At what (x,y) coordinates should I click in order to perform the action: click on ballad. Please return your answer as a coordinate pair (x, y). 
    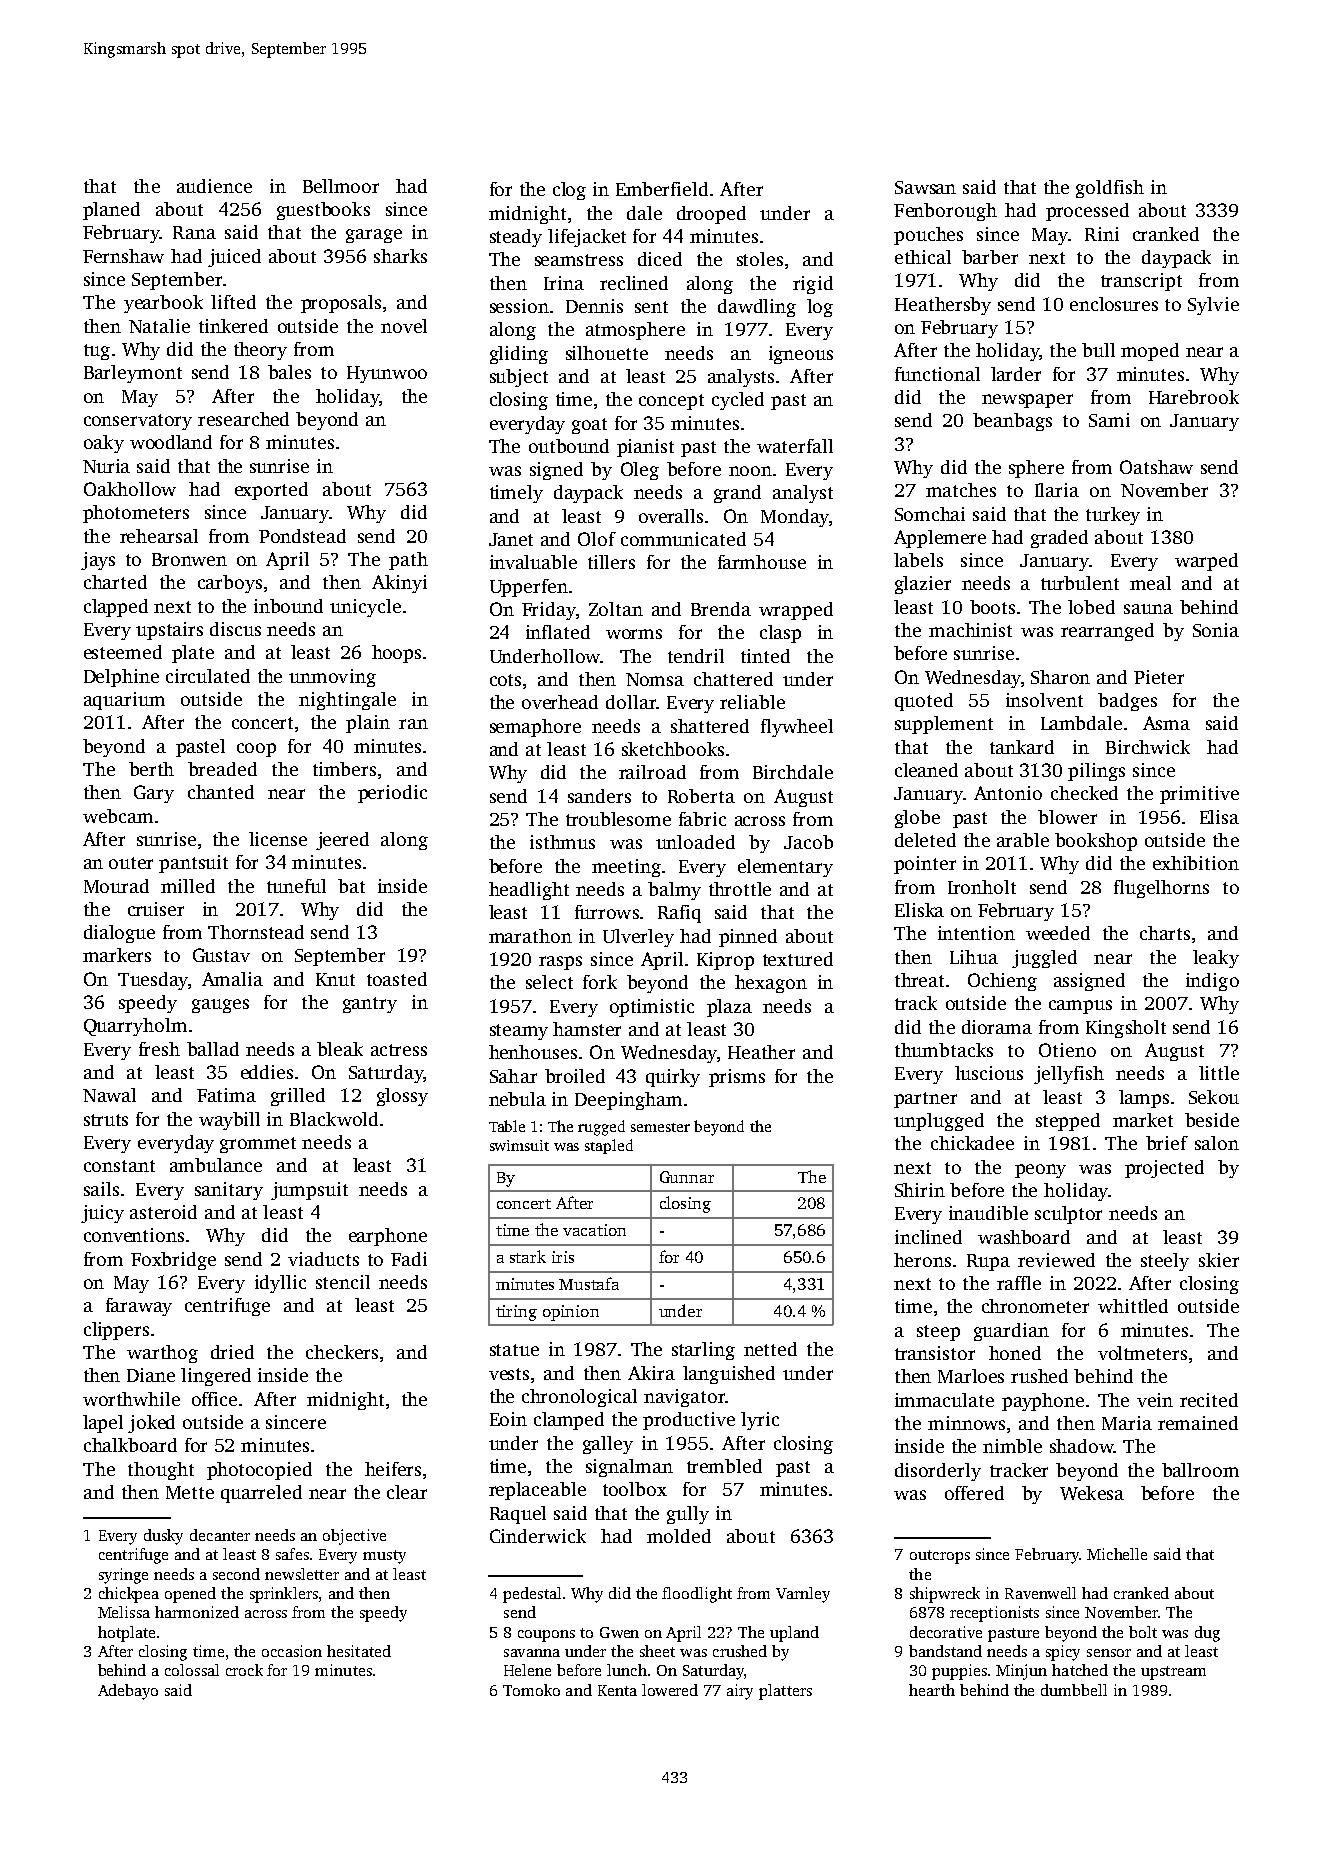
    Looking at the image, I should click on (213, 1049).
